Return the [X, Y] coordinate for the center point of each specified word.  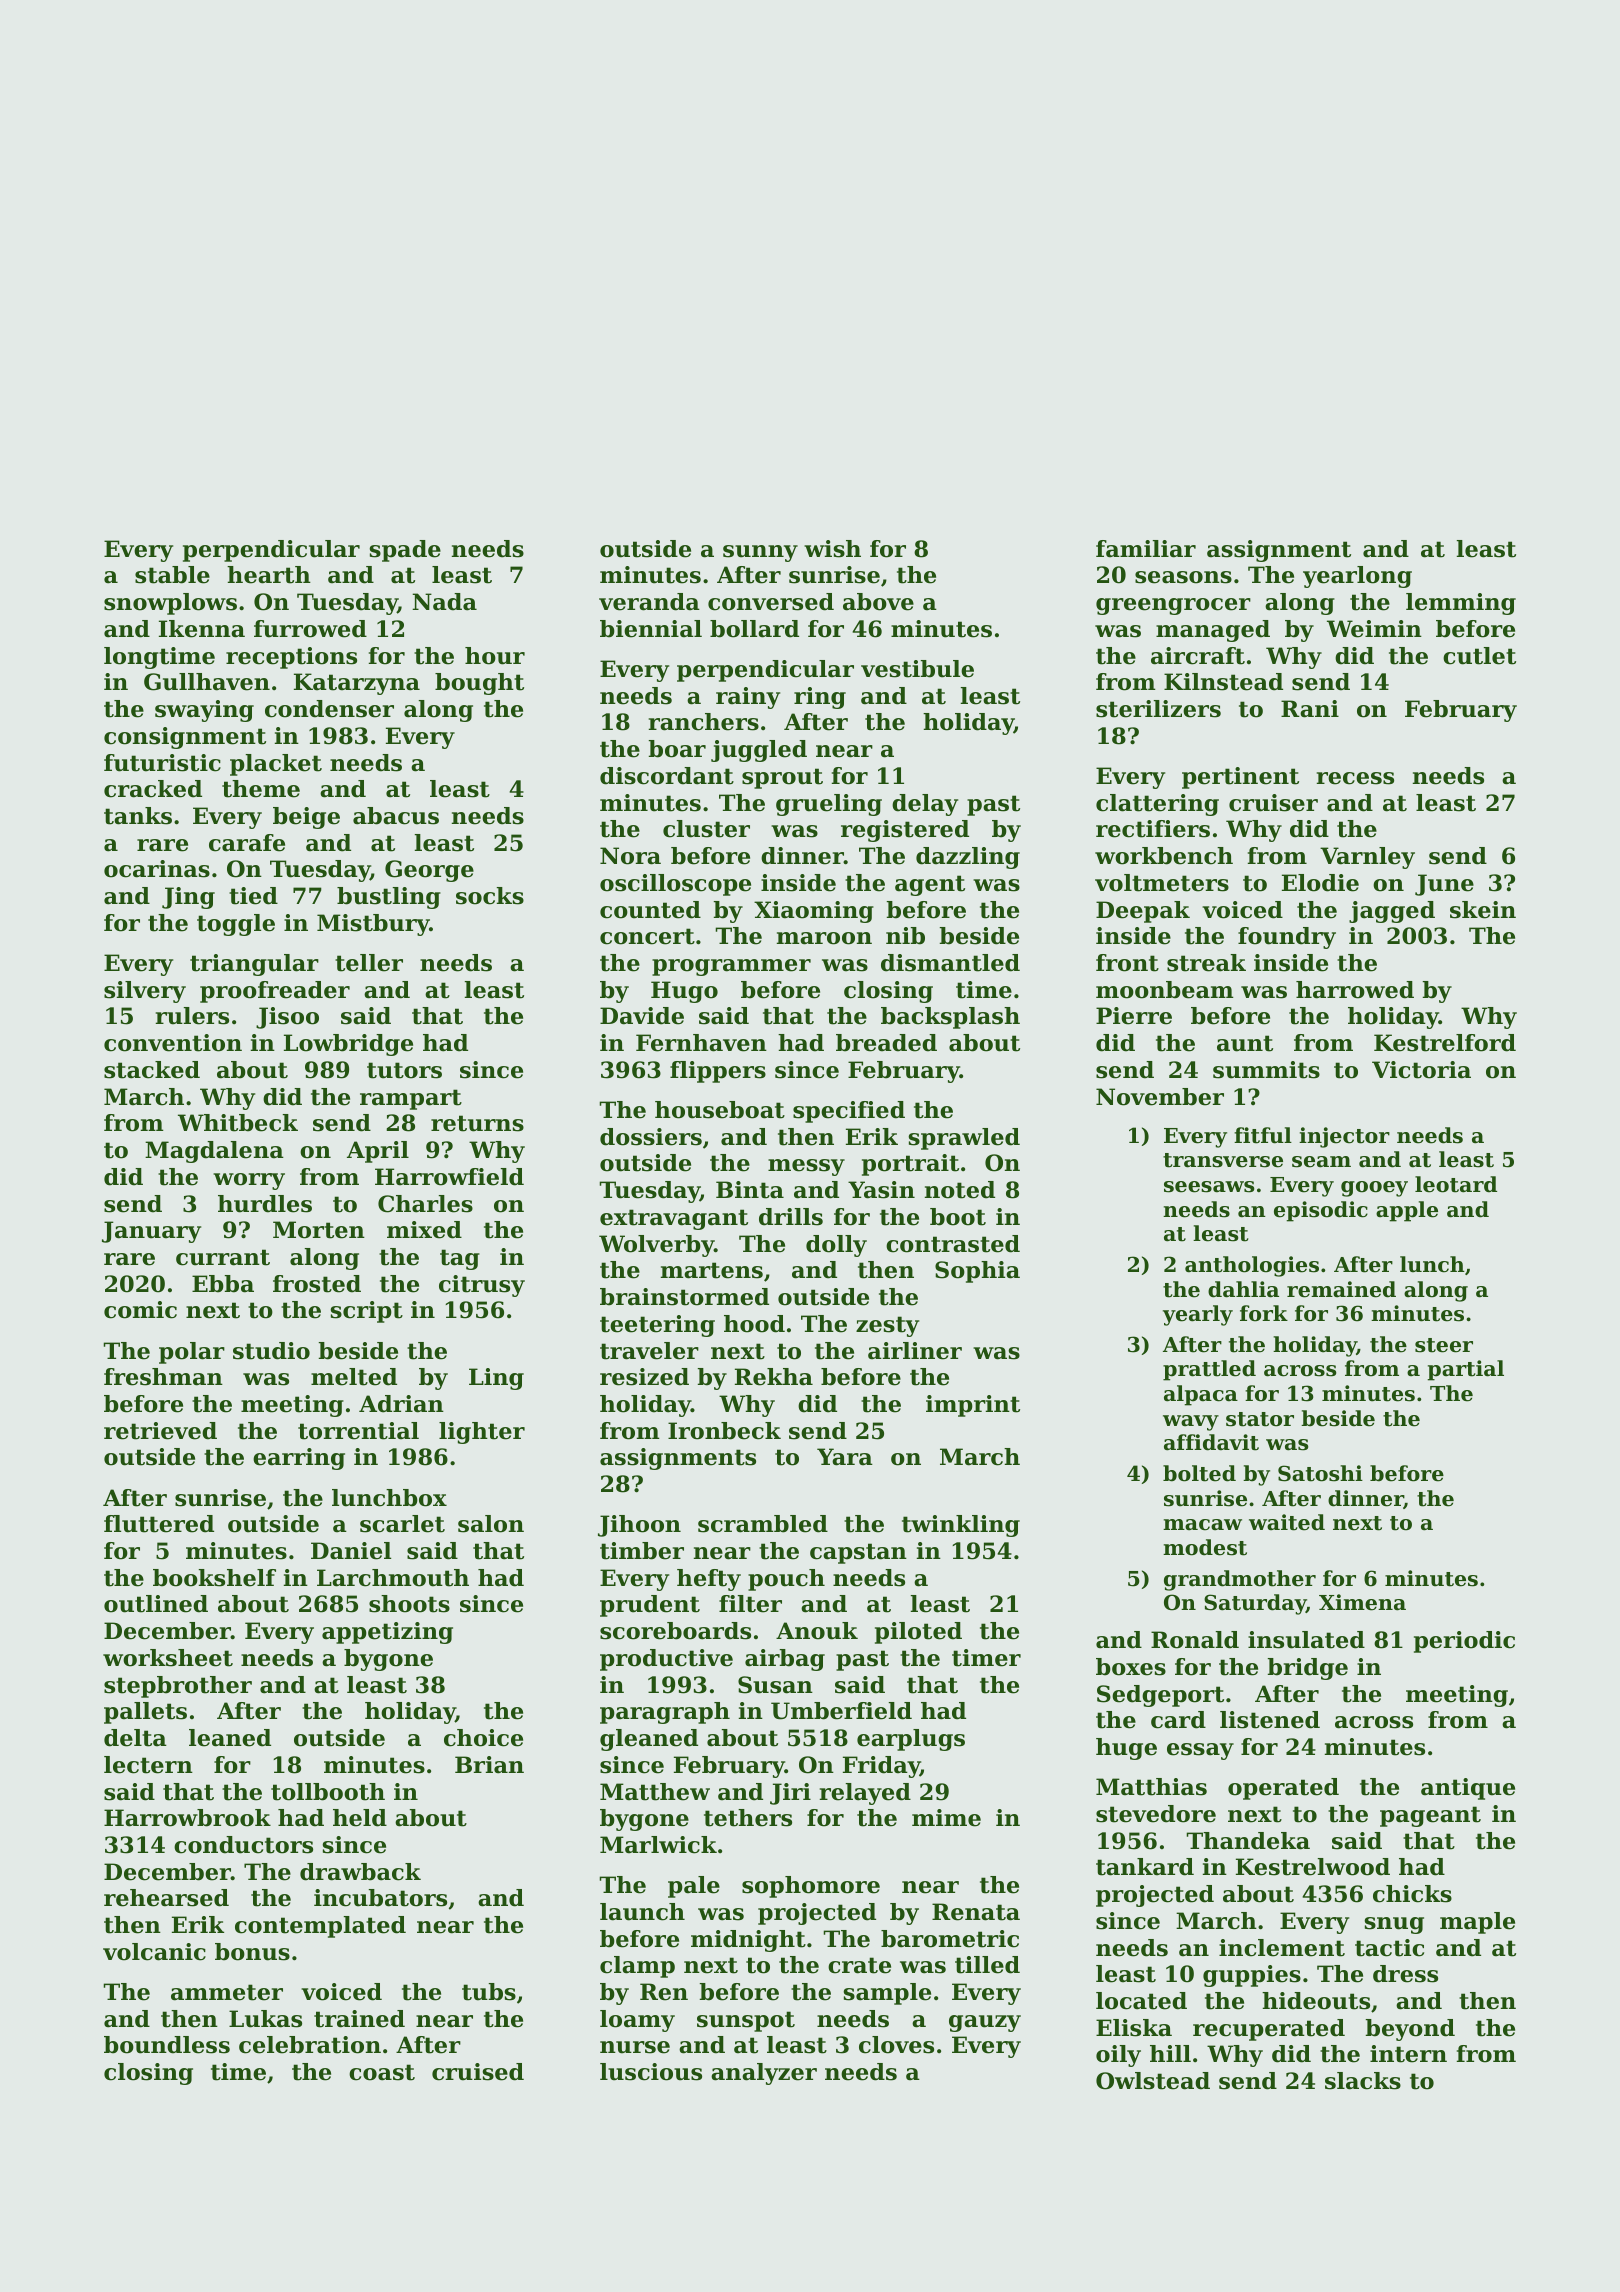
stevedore [1156, 1814]
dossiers [651, 1137]
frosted [317, 1284]
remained [1341, 1289]
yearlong [1357, 577]
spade [405, 551]
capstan [858, 1553]
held [360, 1818]
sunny [760, 553]
